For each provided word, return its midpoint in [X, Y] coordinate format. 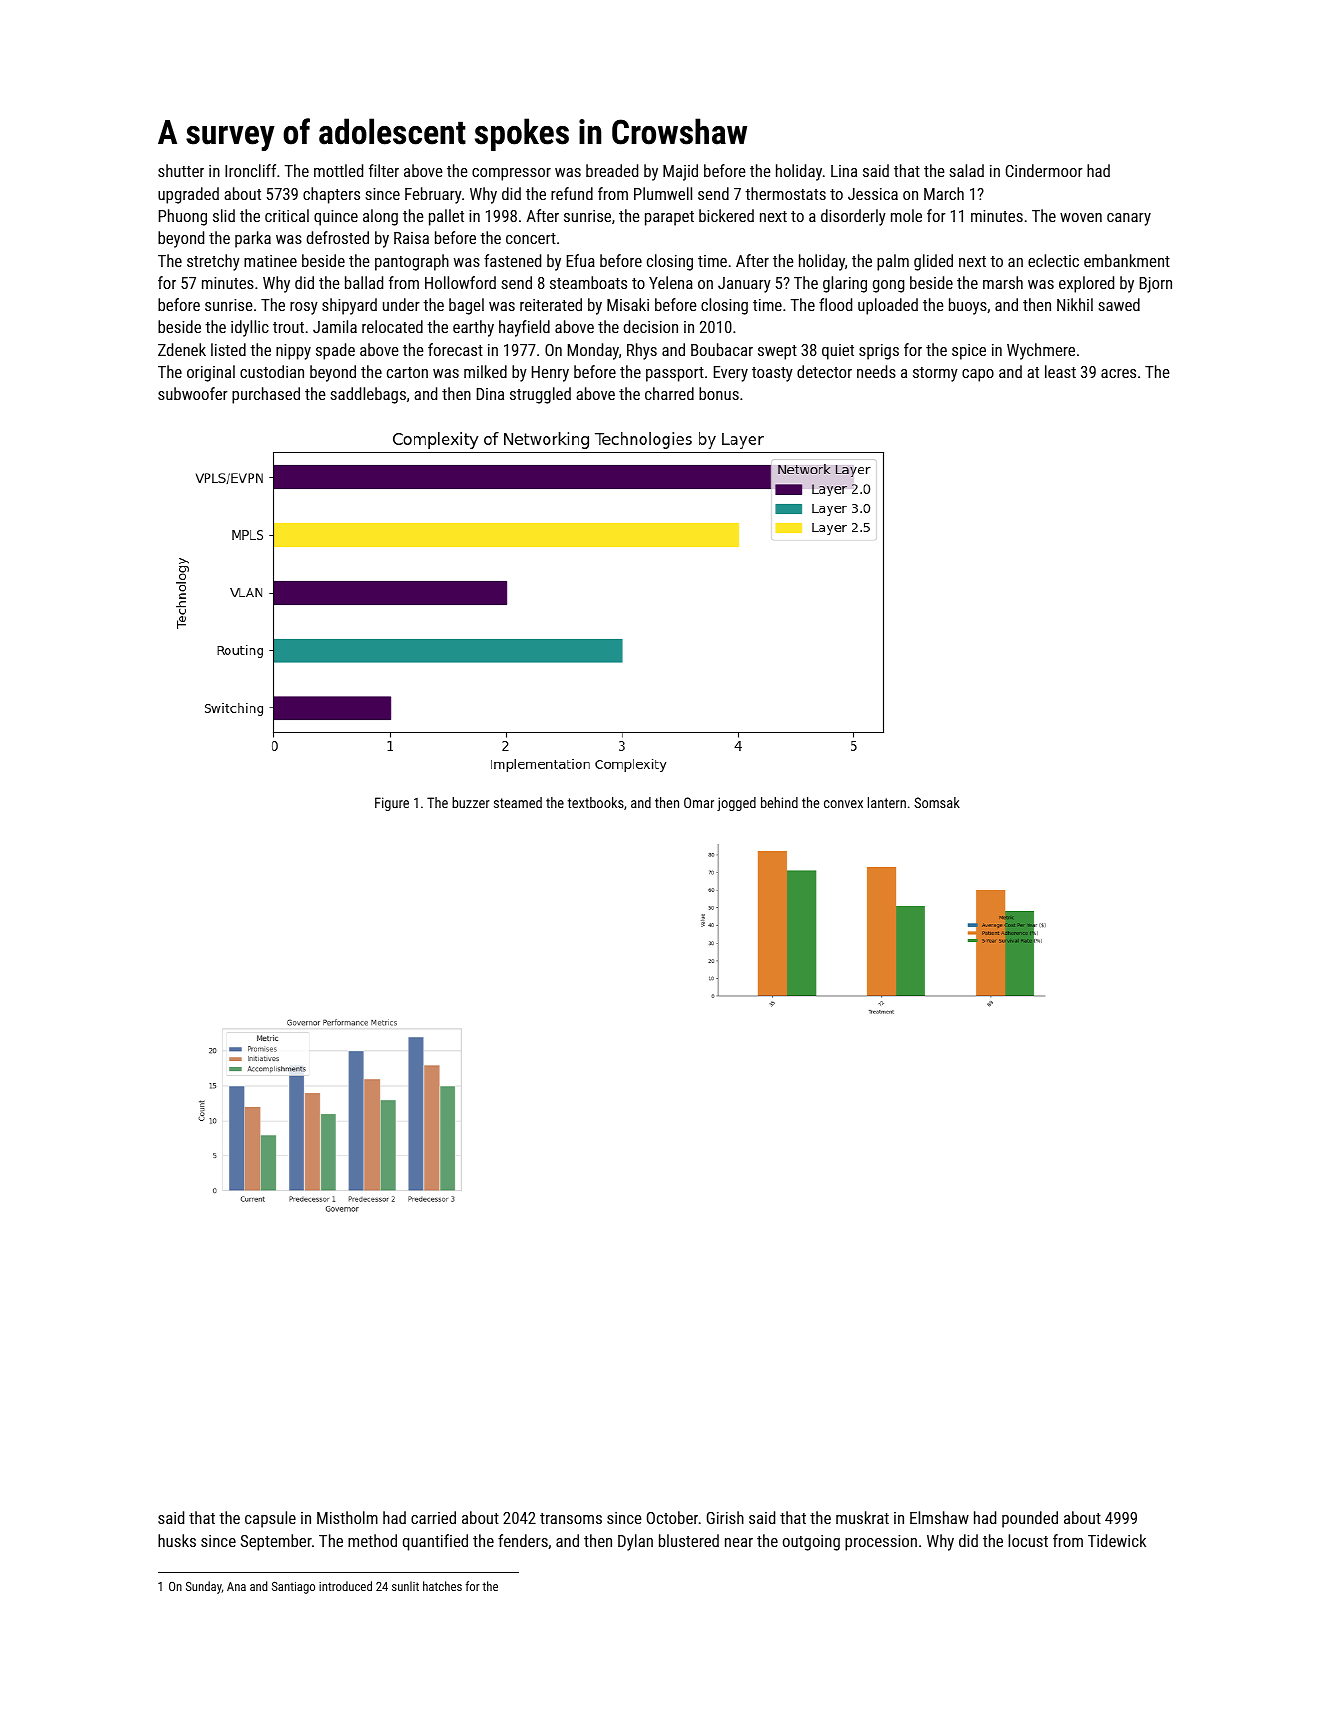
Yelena [671, 282]
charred [669, 393]
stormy [935, 374]
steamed [518, 802]
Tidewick [1117, 1540]
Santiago [293, 1588]
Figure [392, 804]
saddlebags [368, 395]
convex [843, 804]
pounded [1030, 1519]
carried [433, 1517]
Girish [725, 1517]
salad [966, 170]
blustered [689, 1540]
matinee [270, 261]
